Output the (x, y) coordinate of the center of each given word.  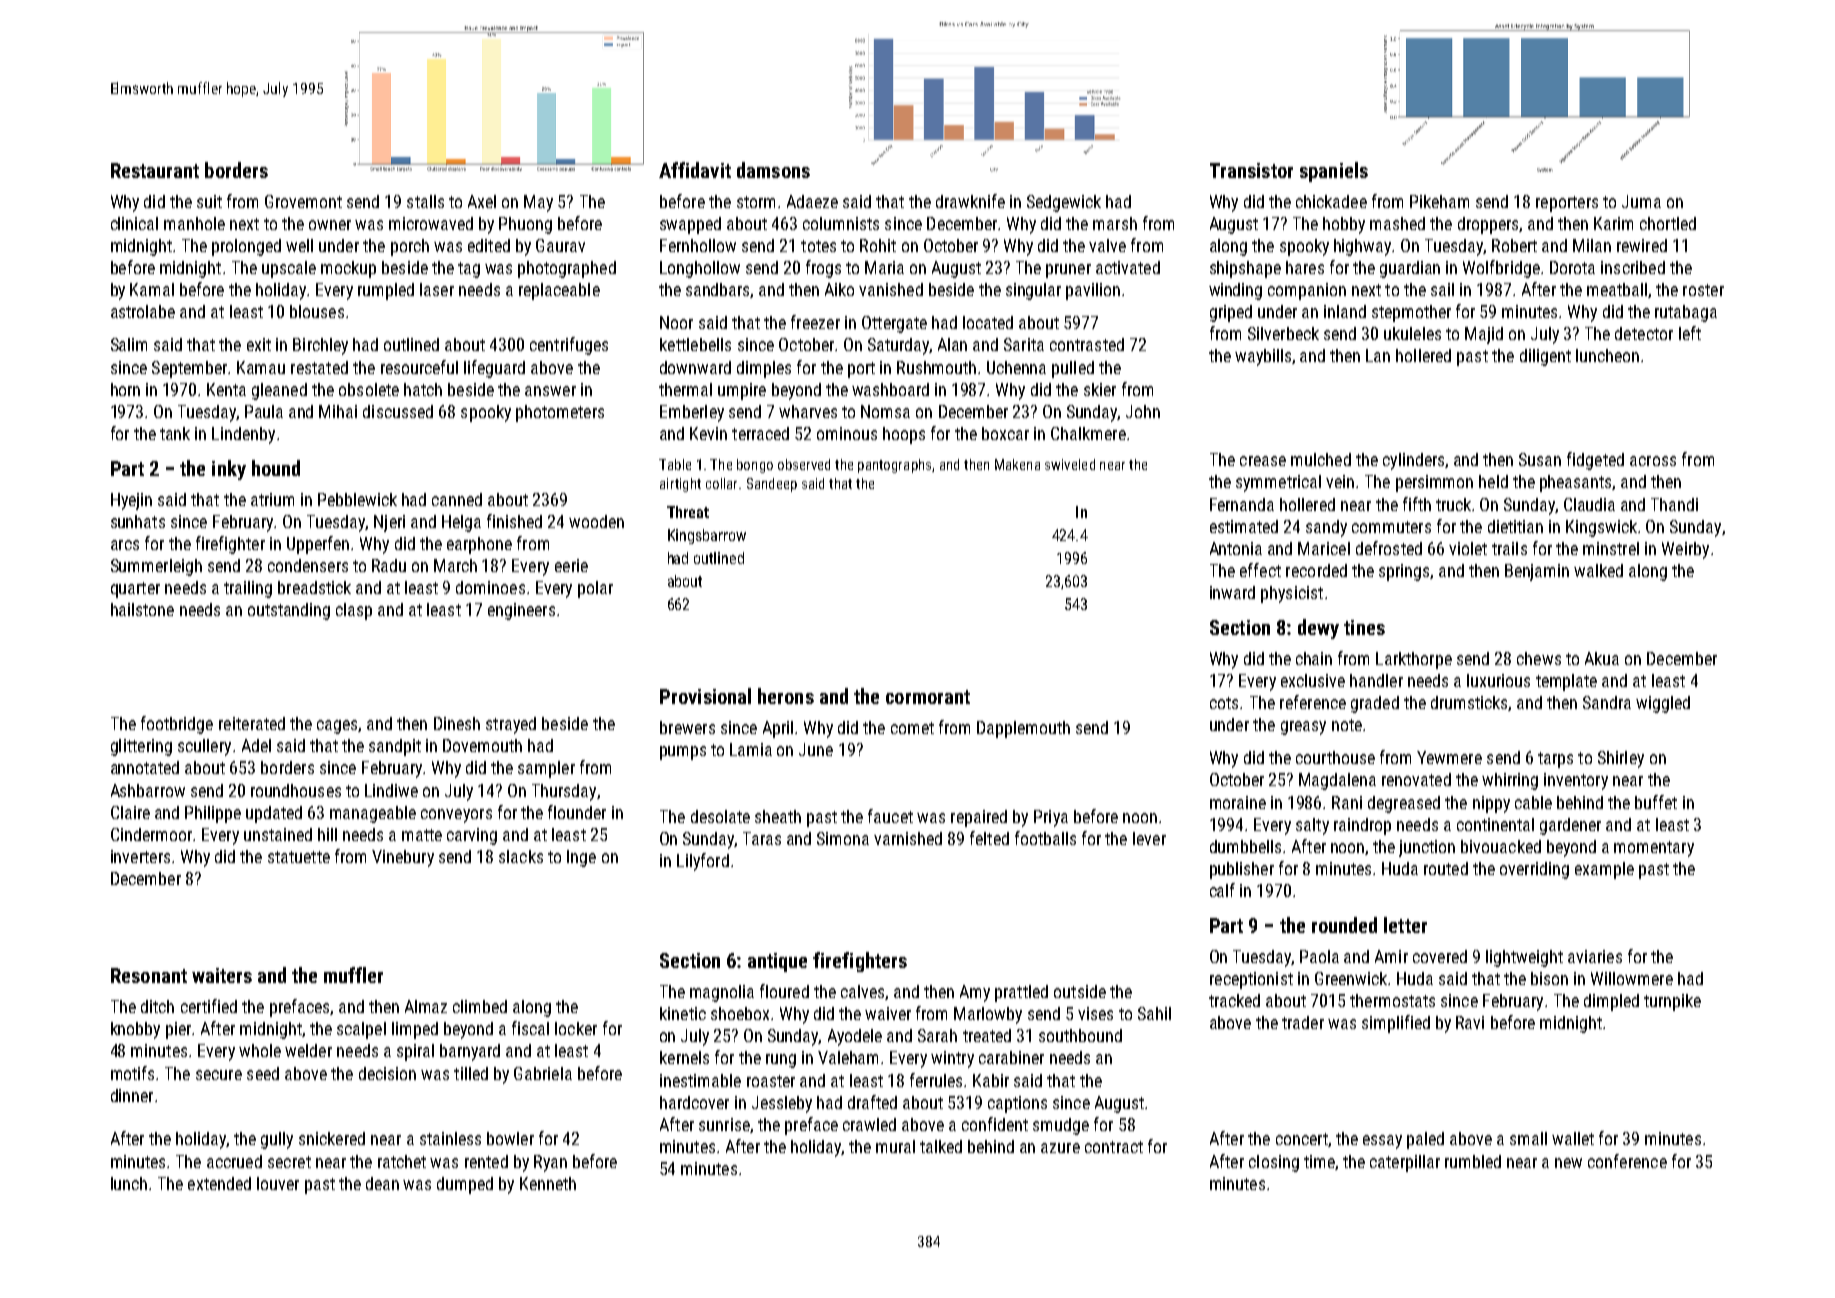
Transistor (1251, 170)
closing (1274, 1163)
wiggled (1663, 704)
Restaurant (155, 170)
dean (382, 1183)
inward (1232, 592)
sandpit (395, 747)
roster (1703, 290)
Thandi (1674, 504)
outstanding (289, 611)
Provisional (705, 696)
